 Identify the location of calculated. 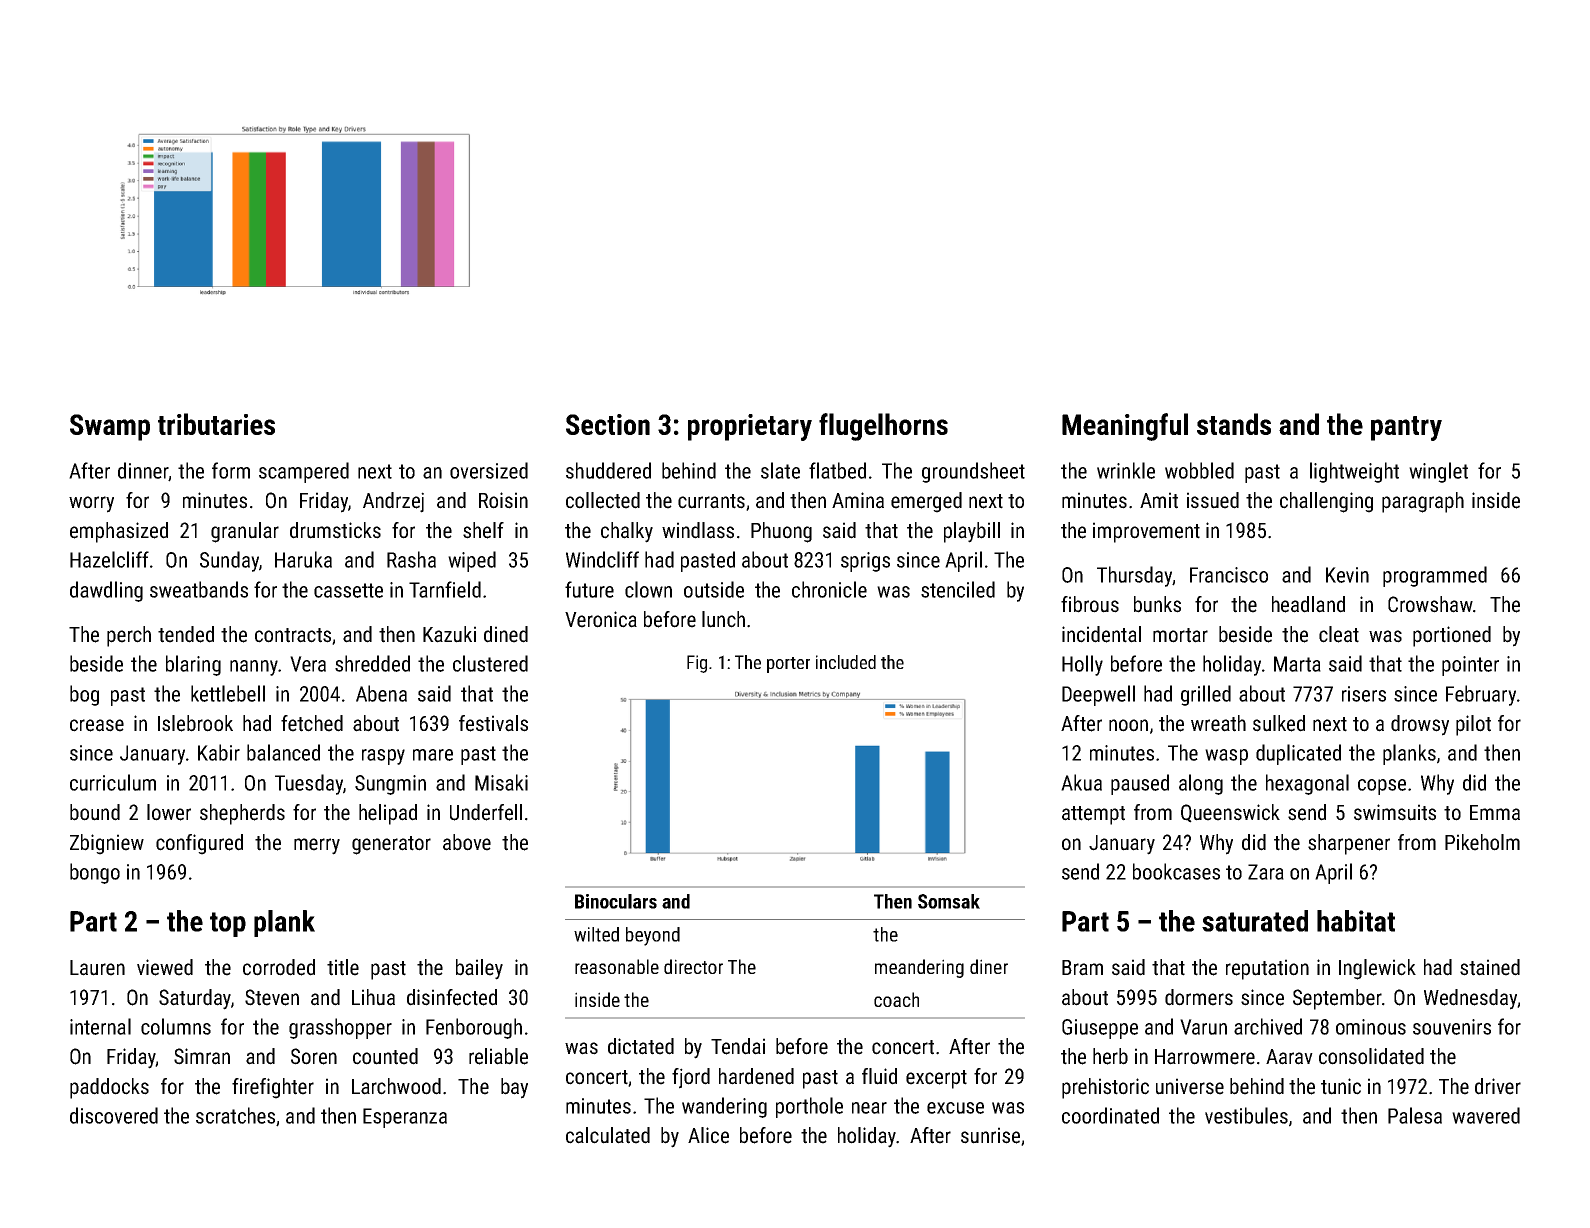
(608, 1135).
